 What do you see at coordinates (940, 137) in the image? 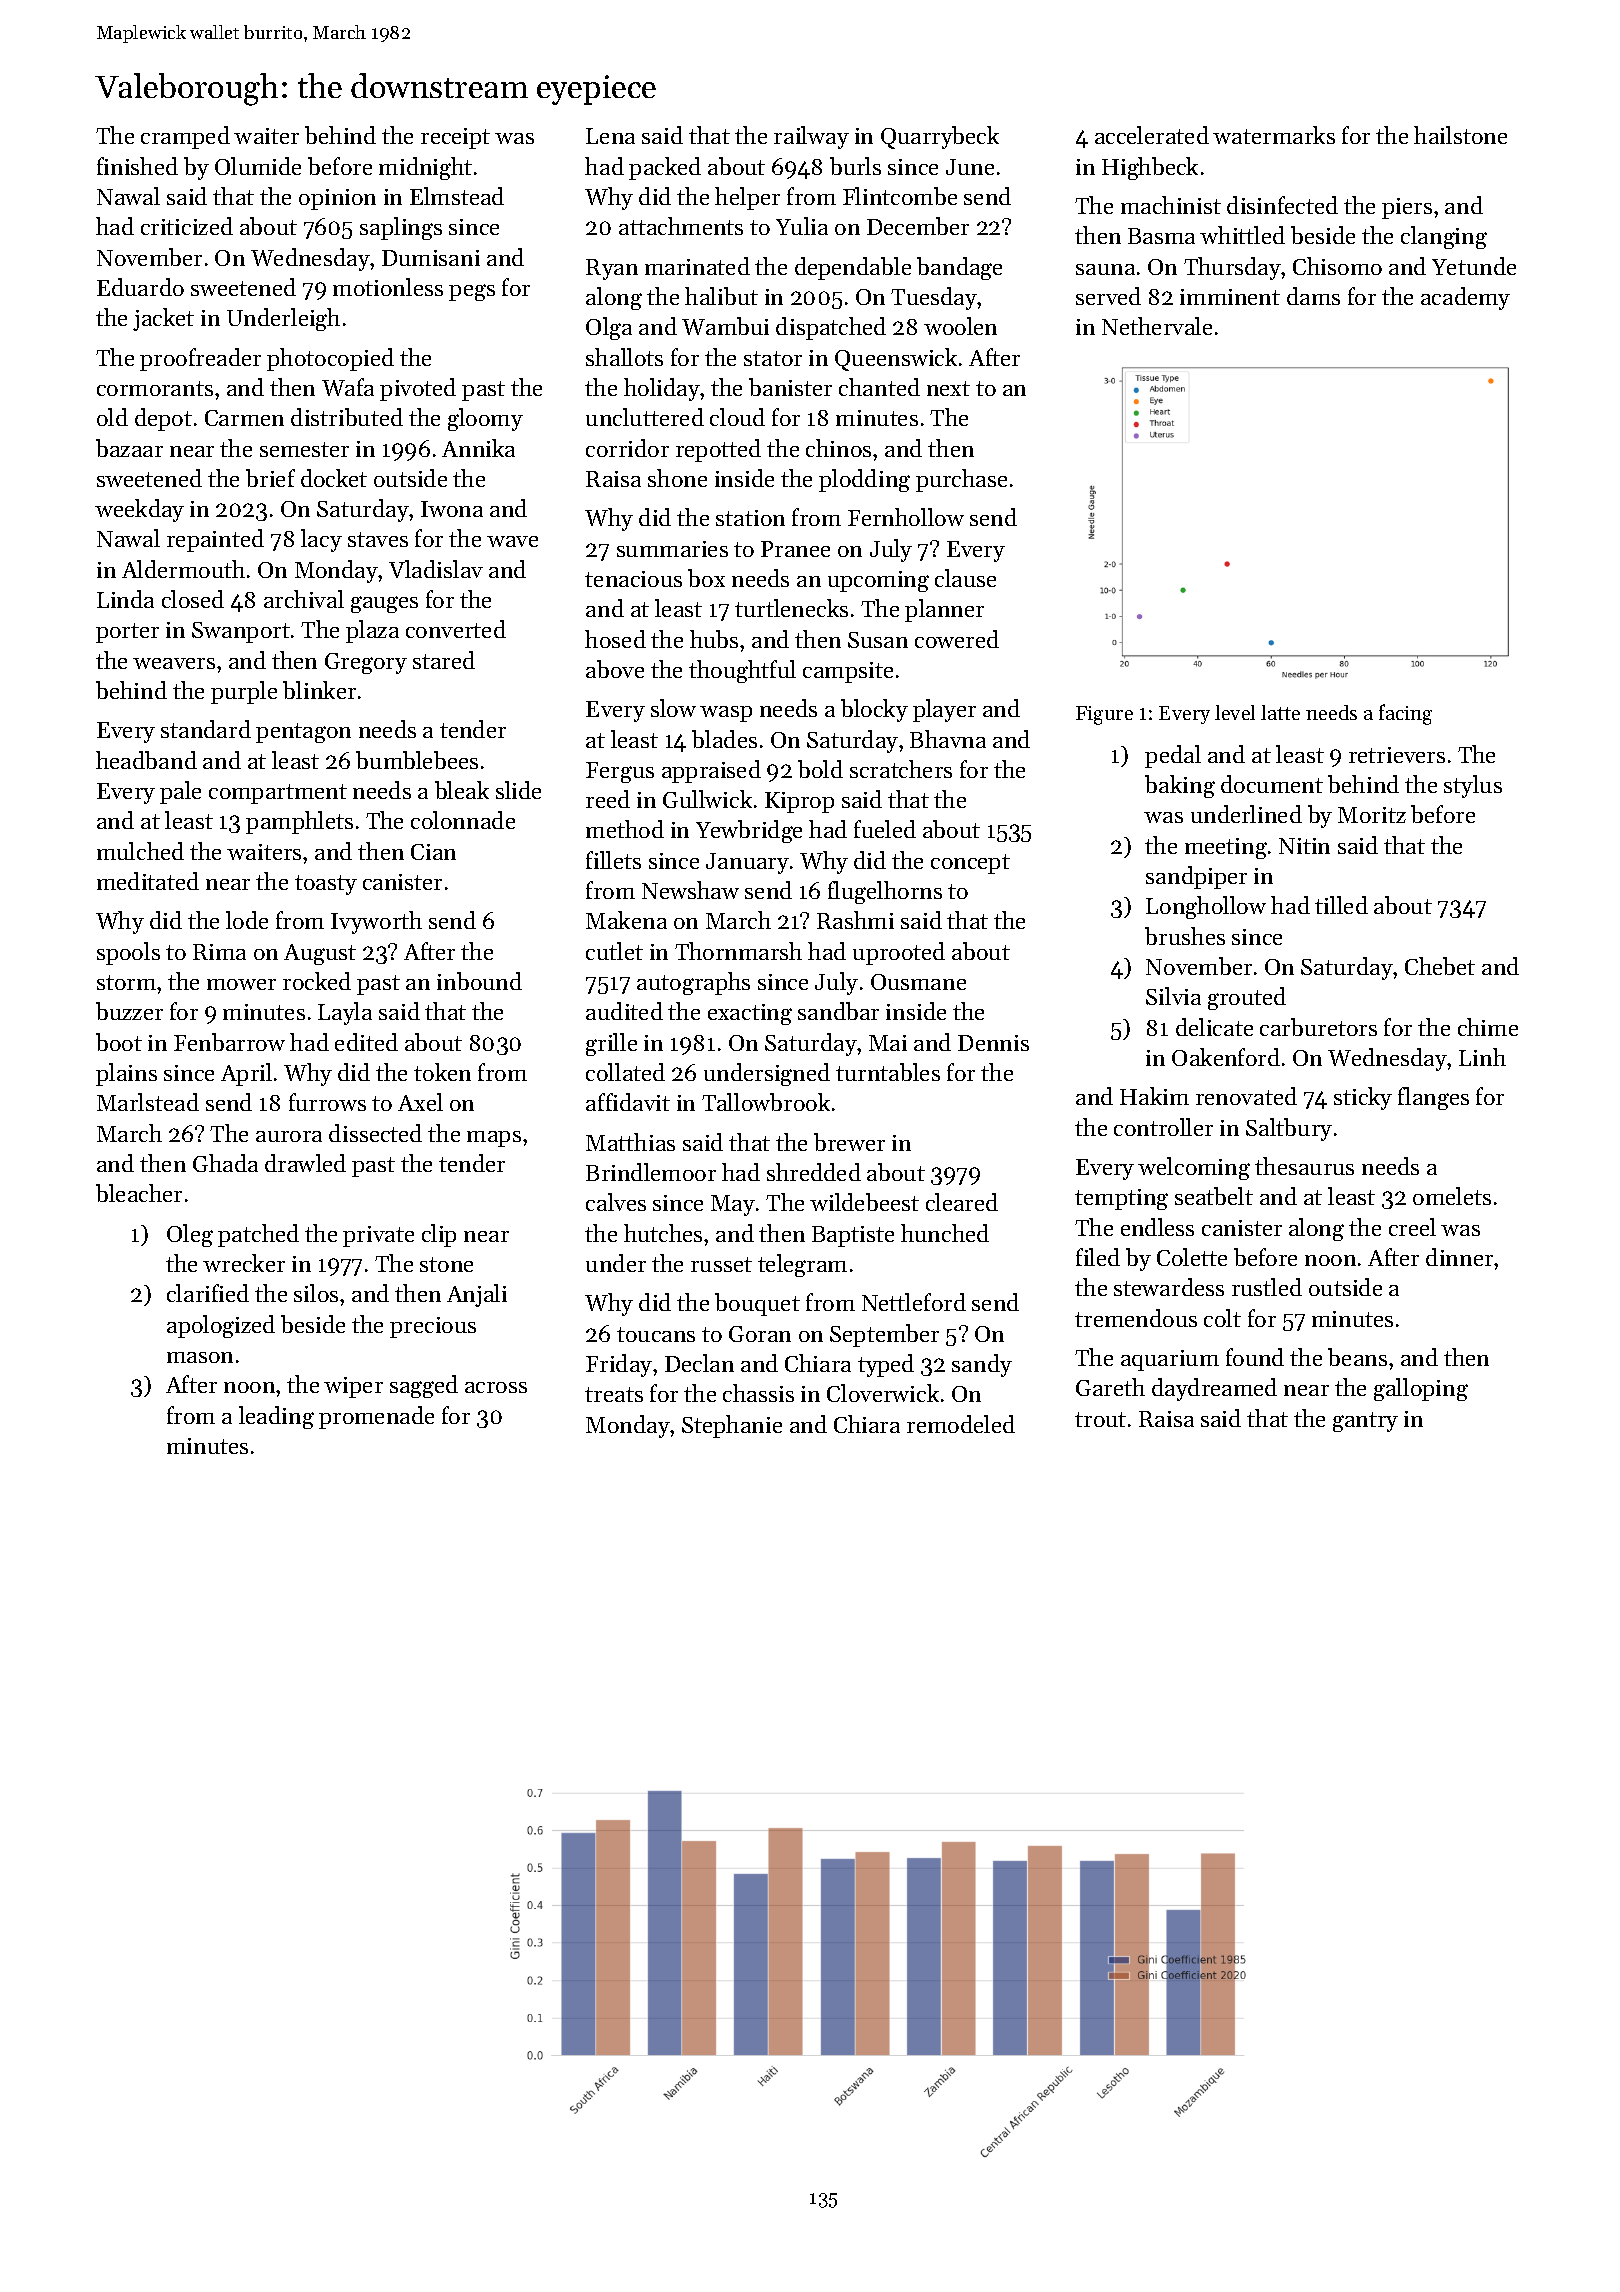
I see `Quarrybeck` at bounding box center [940, 137].
